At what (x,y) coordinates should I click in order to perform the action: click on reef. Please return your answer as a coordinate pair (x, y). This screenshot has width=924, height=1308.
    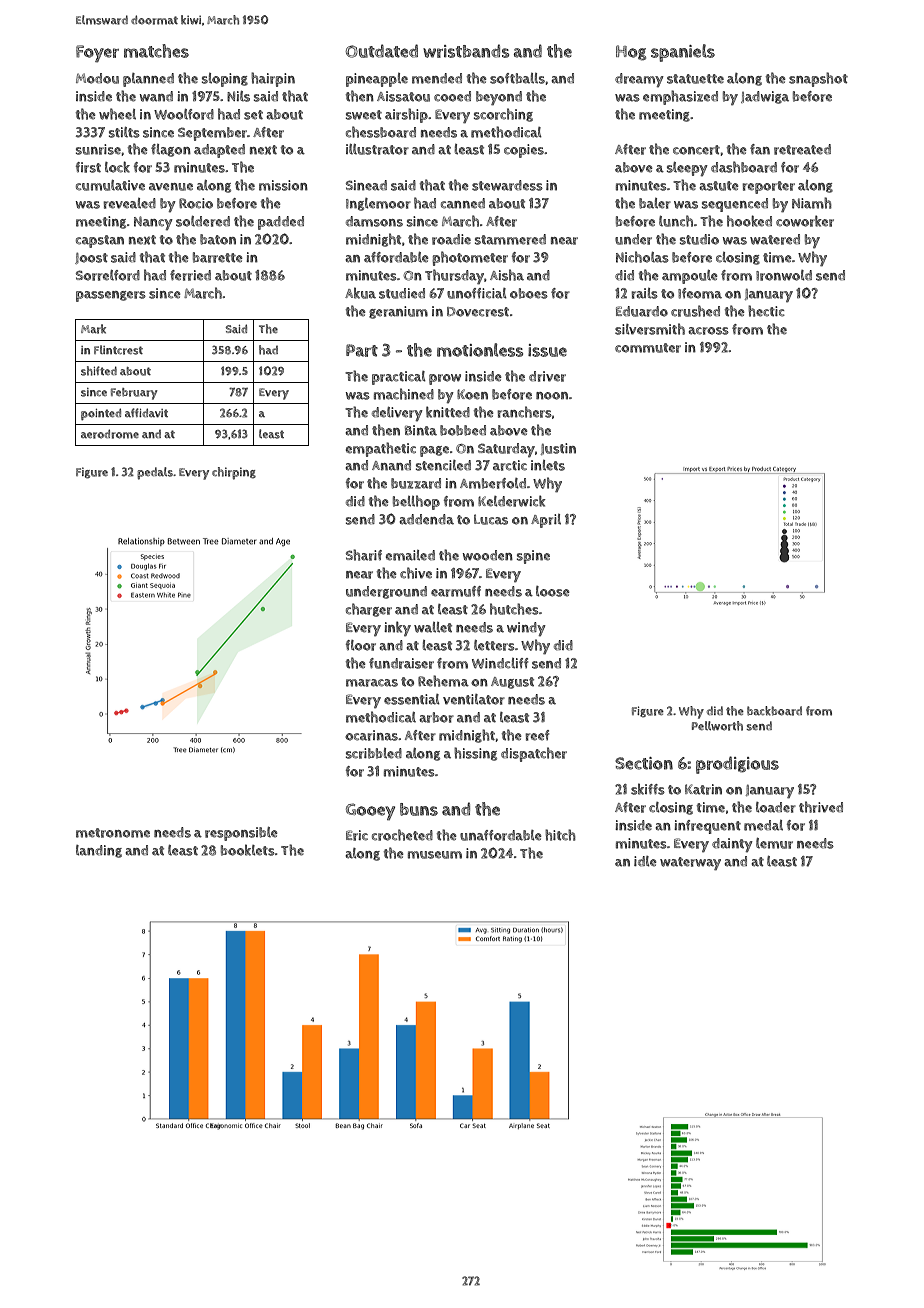
    Looking at the image, I should click on (537, 735).
